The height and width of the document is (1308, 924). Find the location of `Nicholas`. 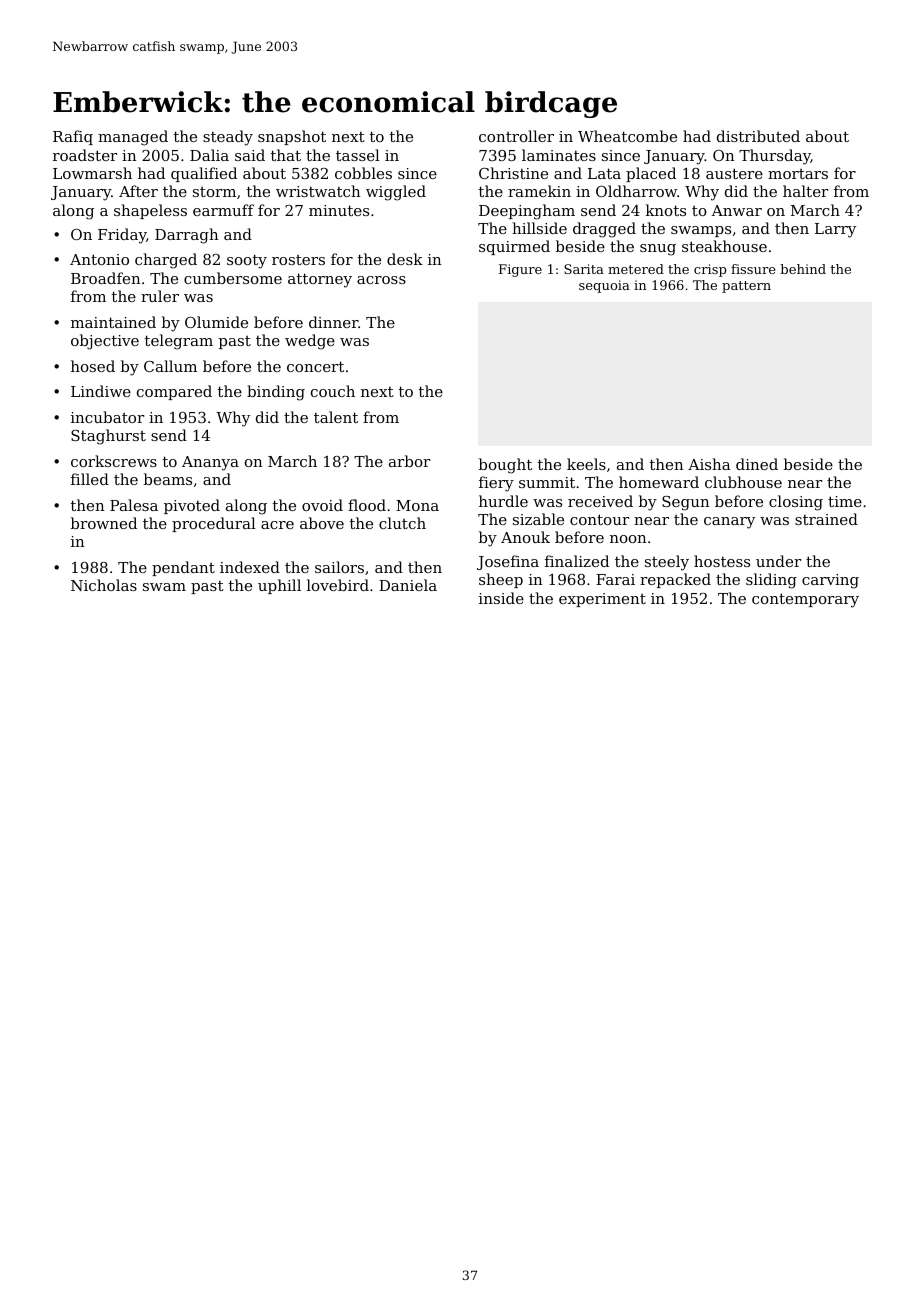

Nicholas is located at coordinates (104, 585).
